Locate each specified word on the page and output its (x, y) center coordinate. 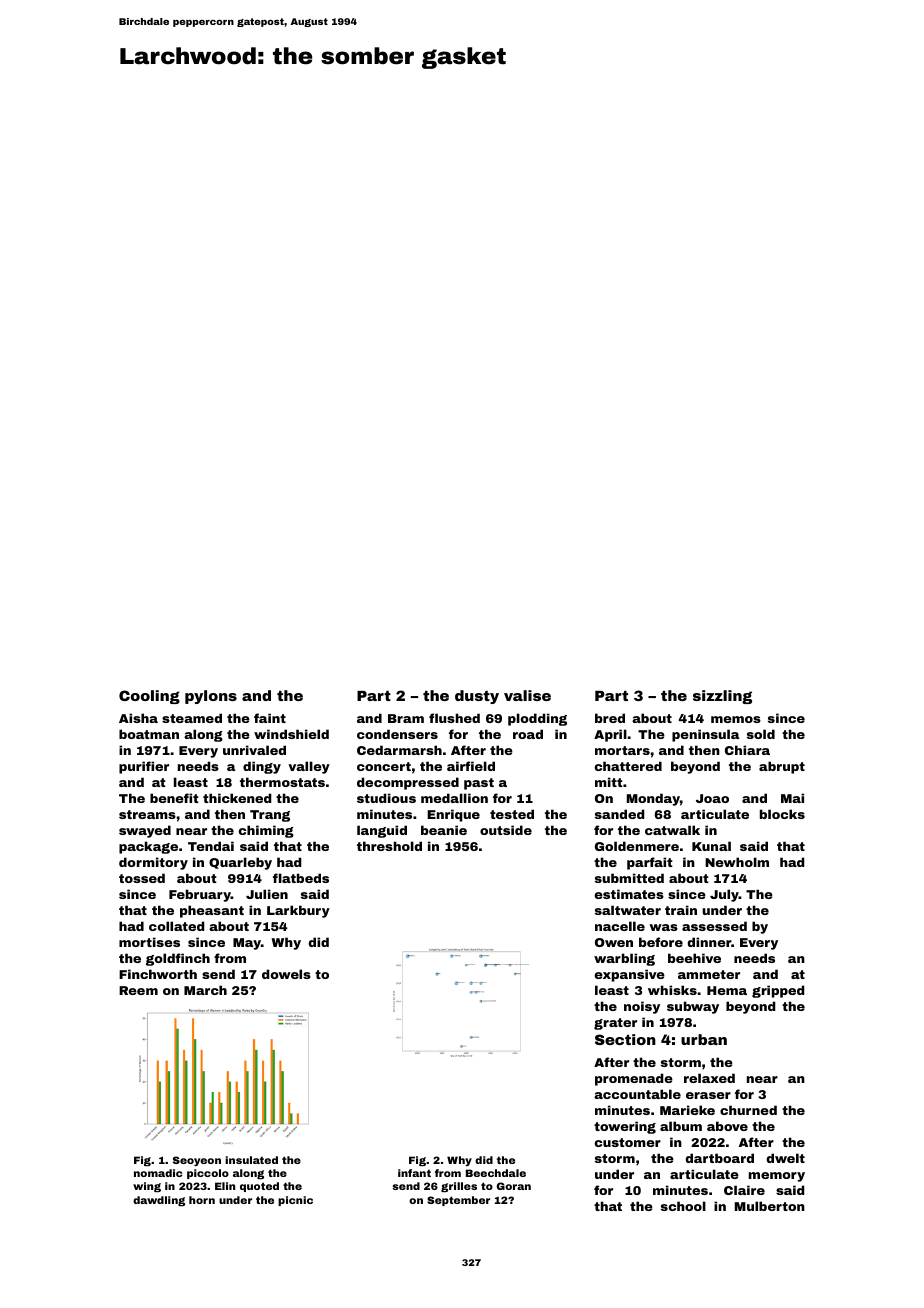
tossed (142, 878)
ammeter (709, 974)
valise (527, 695)
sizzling (722, 697)
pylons (211, 697)
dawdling (159, 1201)
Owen (614, 942)
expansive (630, 975)
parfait (650, 863)
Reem (138, 990)
